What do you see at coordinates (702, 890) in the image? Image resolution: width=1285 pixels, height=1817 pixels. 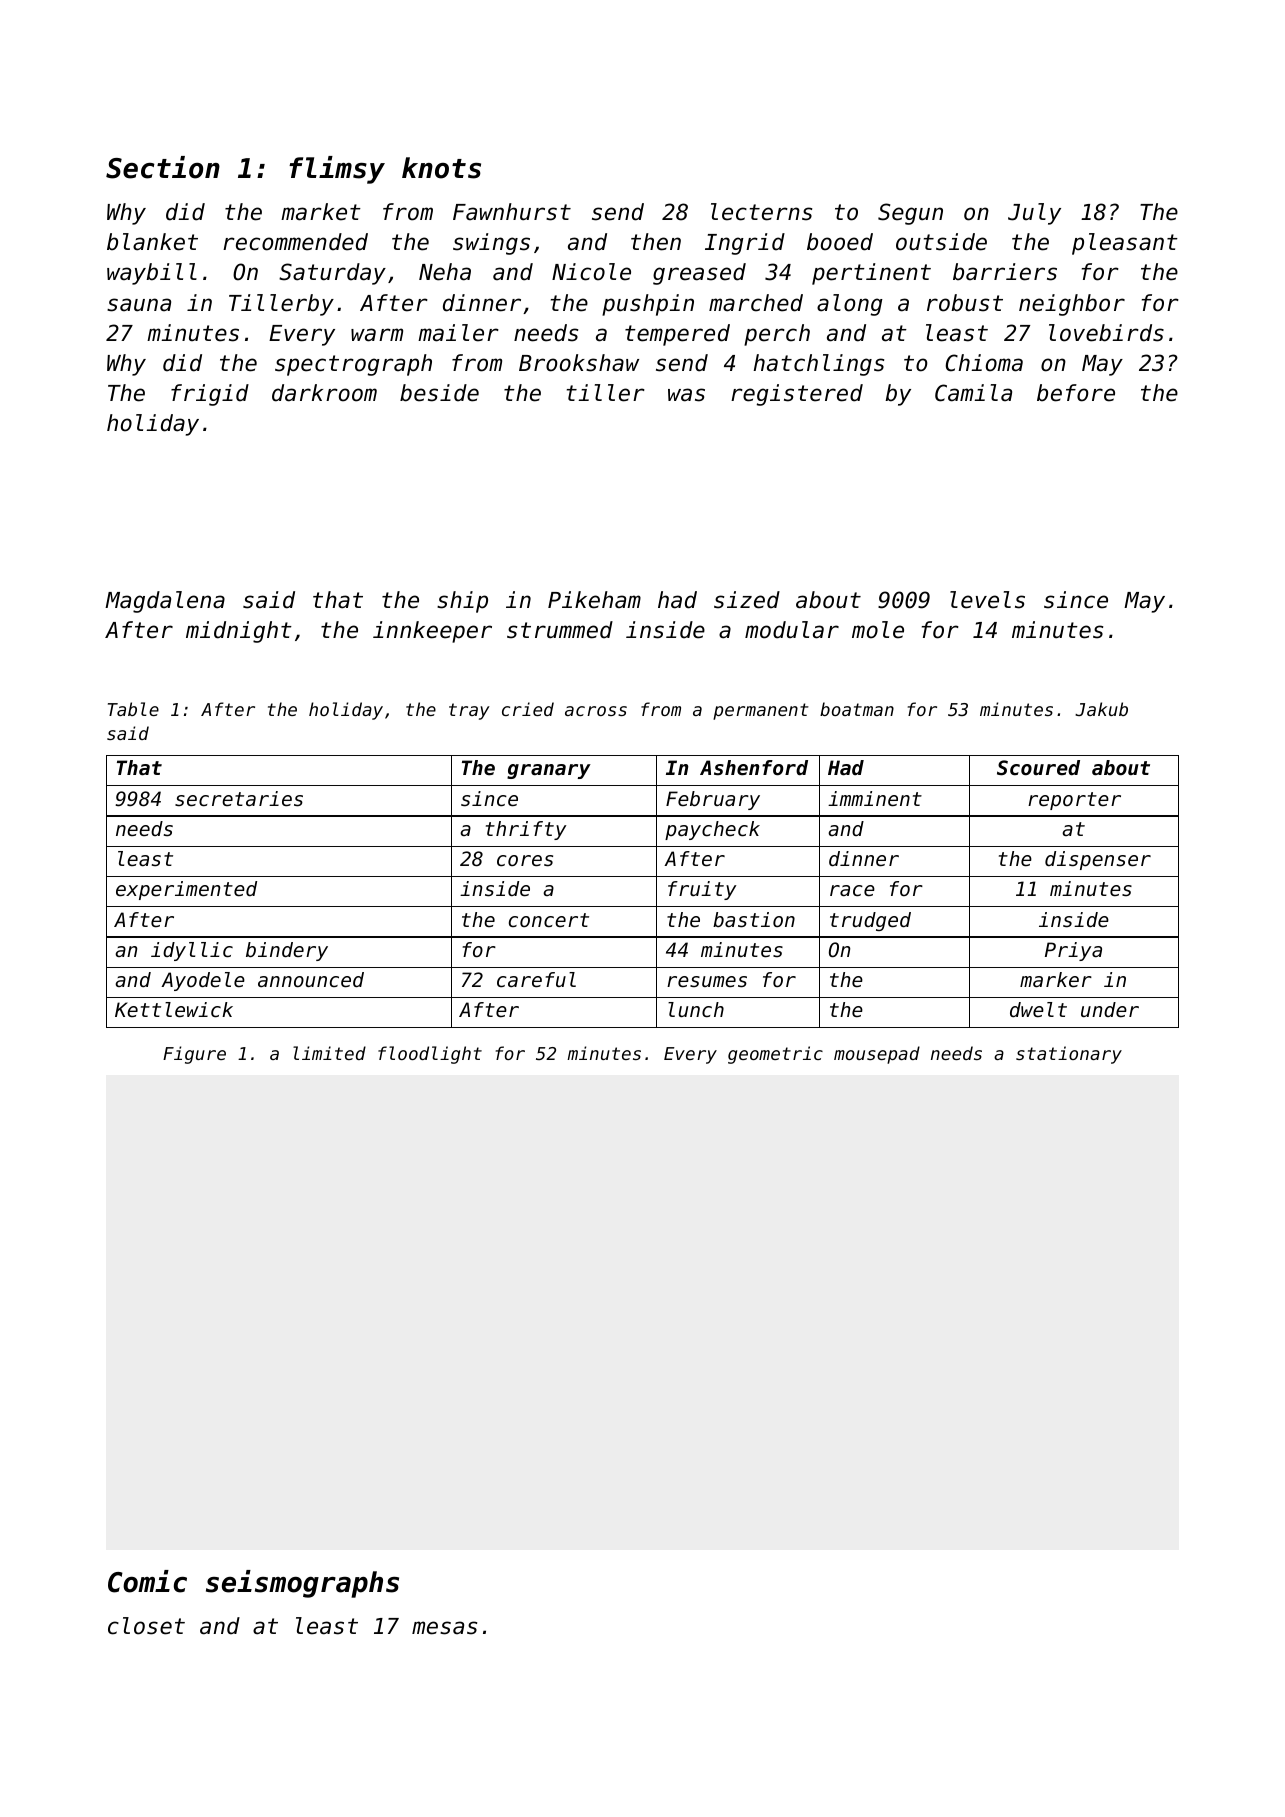 I see `fruity` at bounding box center [702, 890].
